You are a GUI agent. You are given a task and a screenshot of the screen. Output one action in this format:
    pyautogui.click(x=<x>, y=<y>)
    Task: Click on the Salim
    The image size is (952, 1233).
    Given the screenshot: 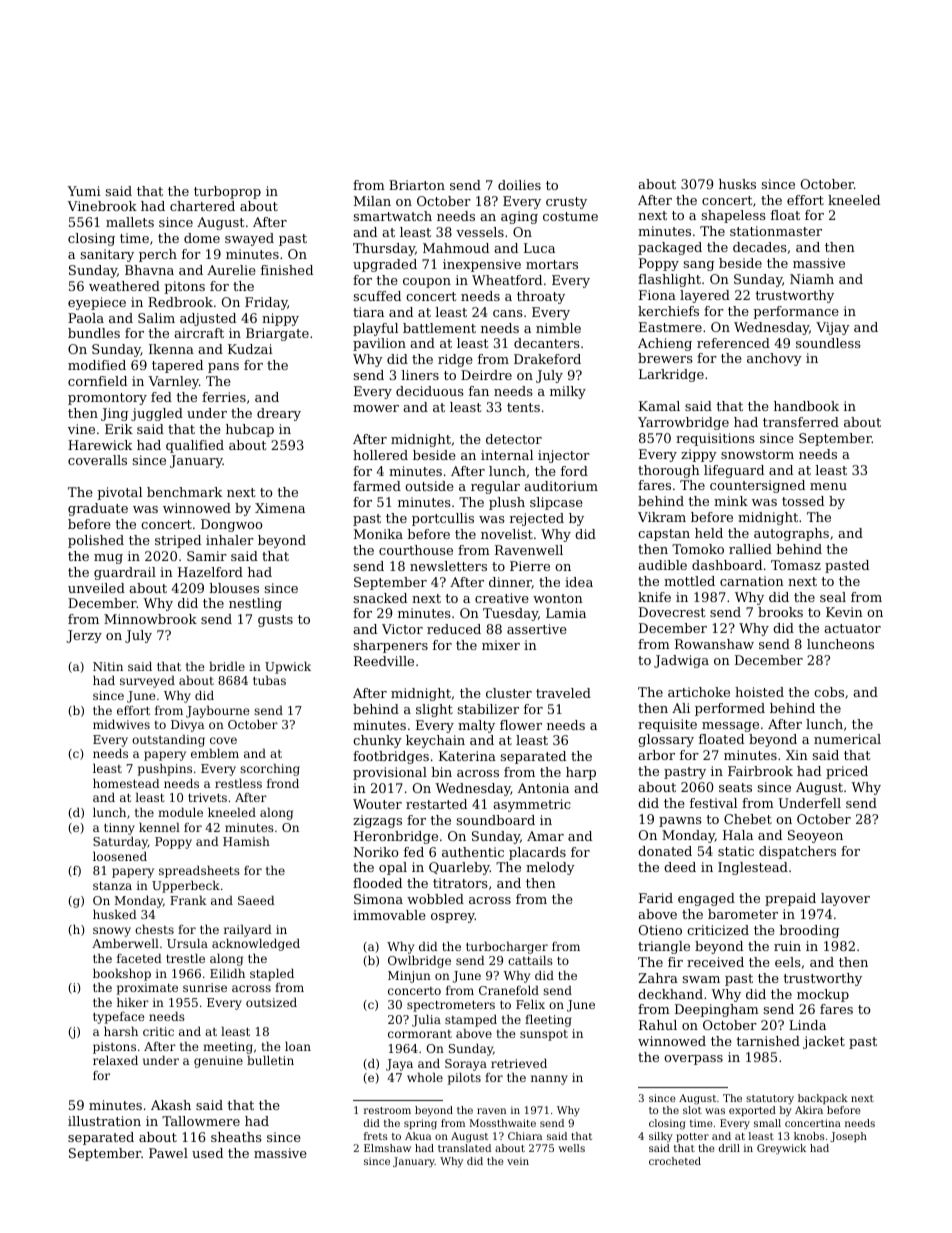 What is the action you would take?
    pyautogui.click(x=156, y=318)
